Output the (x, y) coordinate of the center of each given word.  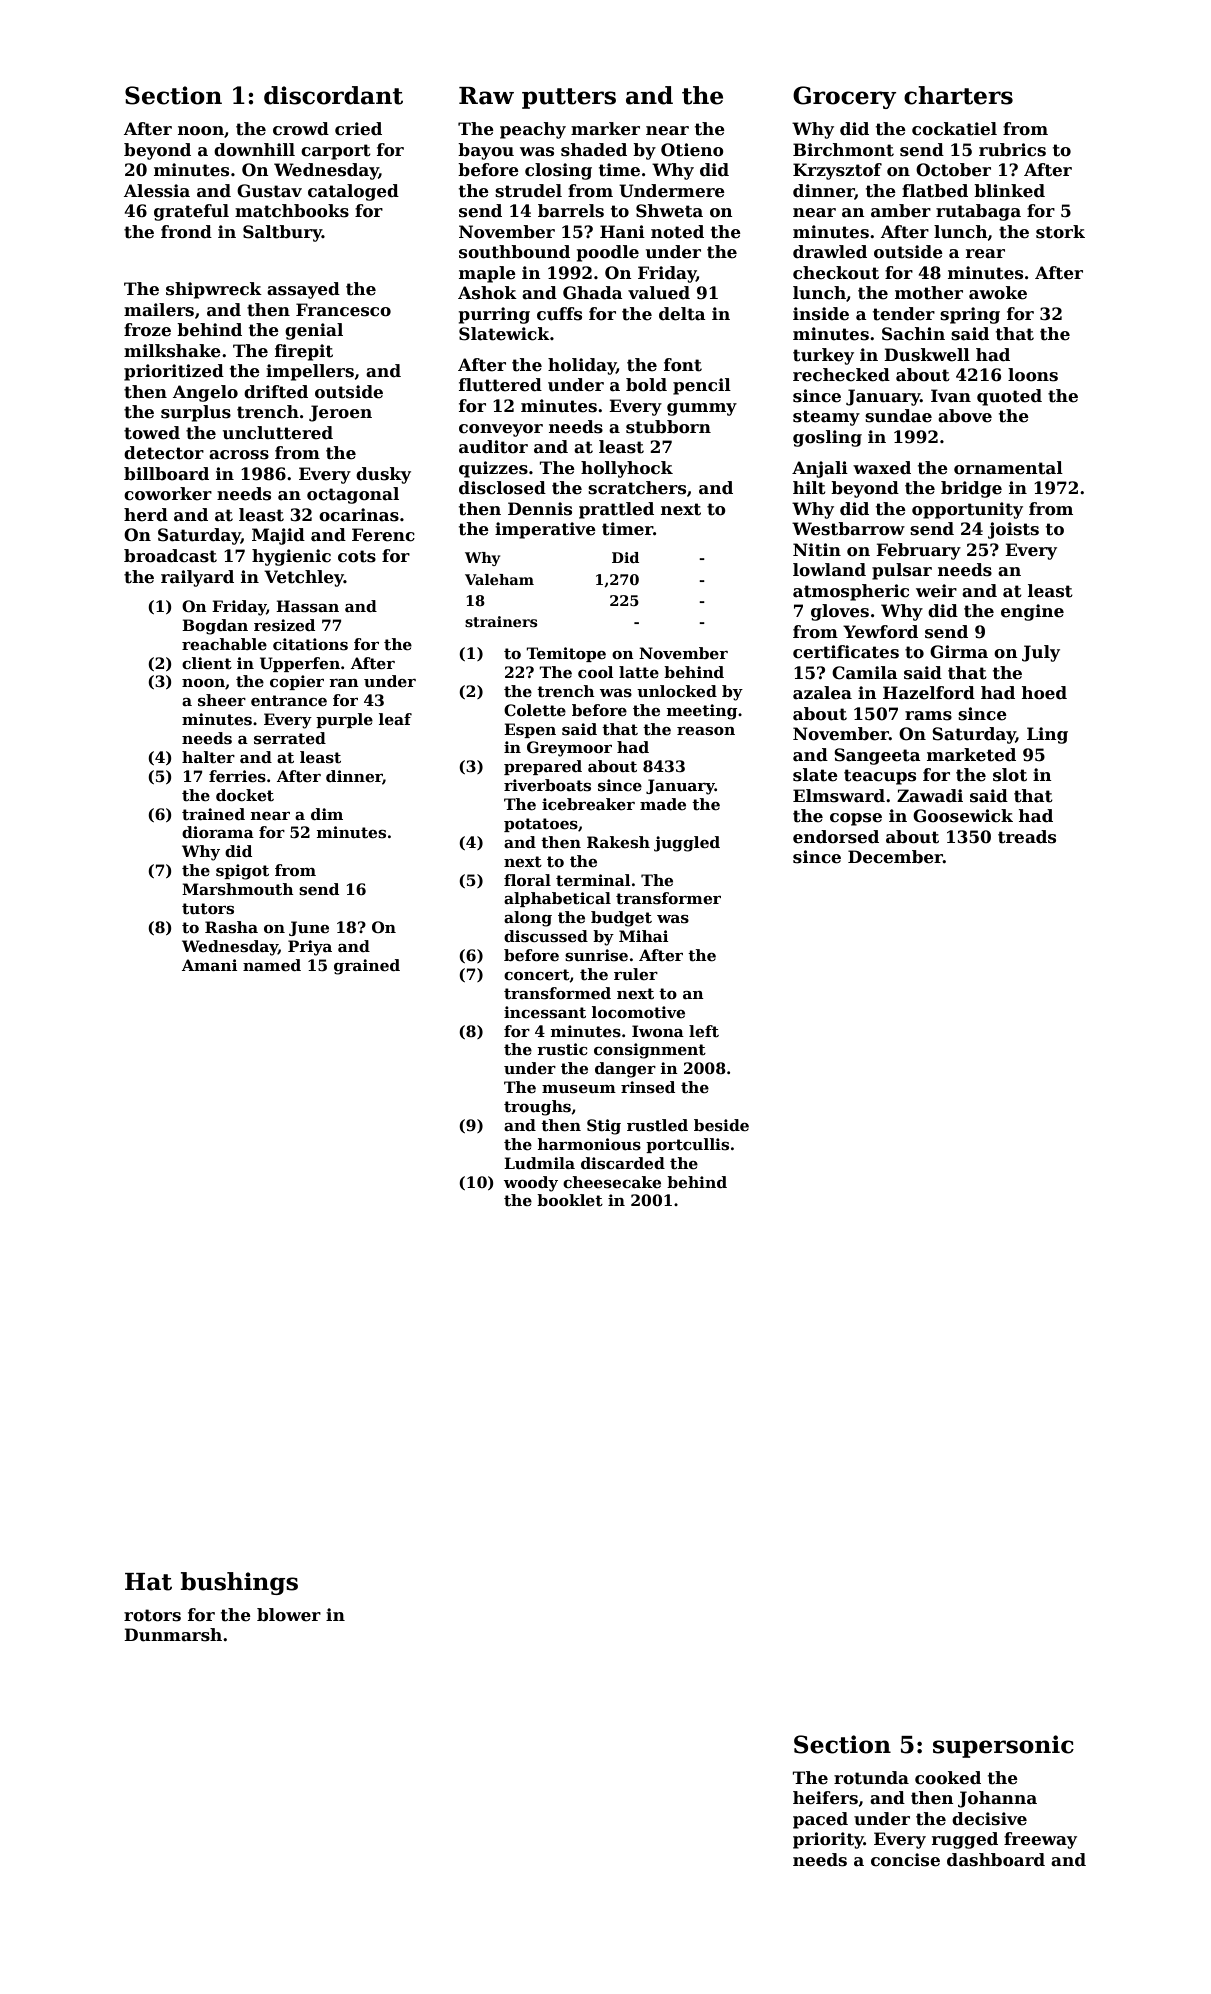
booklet (570, 1200)
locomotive (638, 1012)
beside (721, 1125)
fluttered (500, 385)
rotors (152, 1615)
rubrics (1012, 150)
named (272, 965)
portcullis (687, 1145)
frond (186, 232)
